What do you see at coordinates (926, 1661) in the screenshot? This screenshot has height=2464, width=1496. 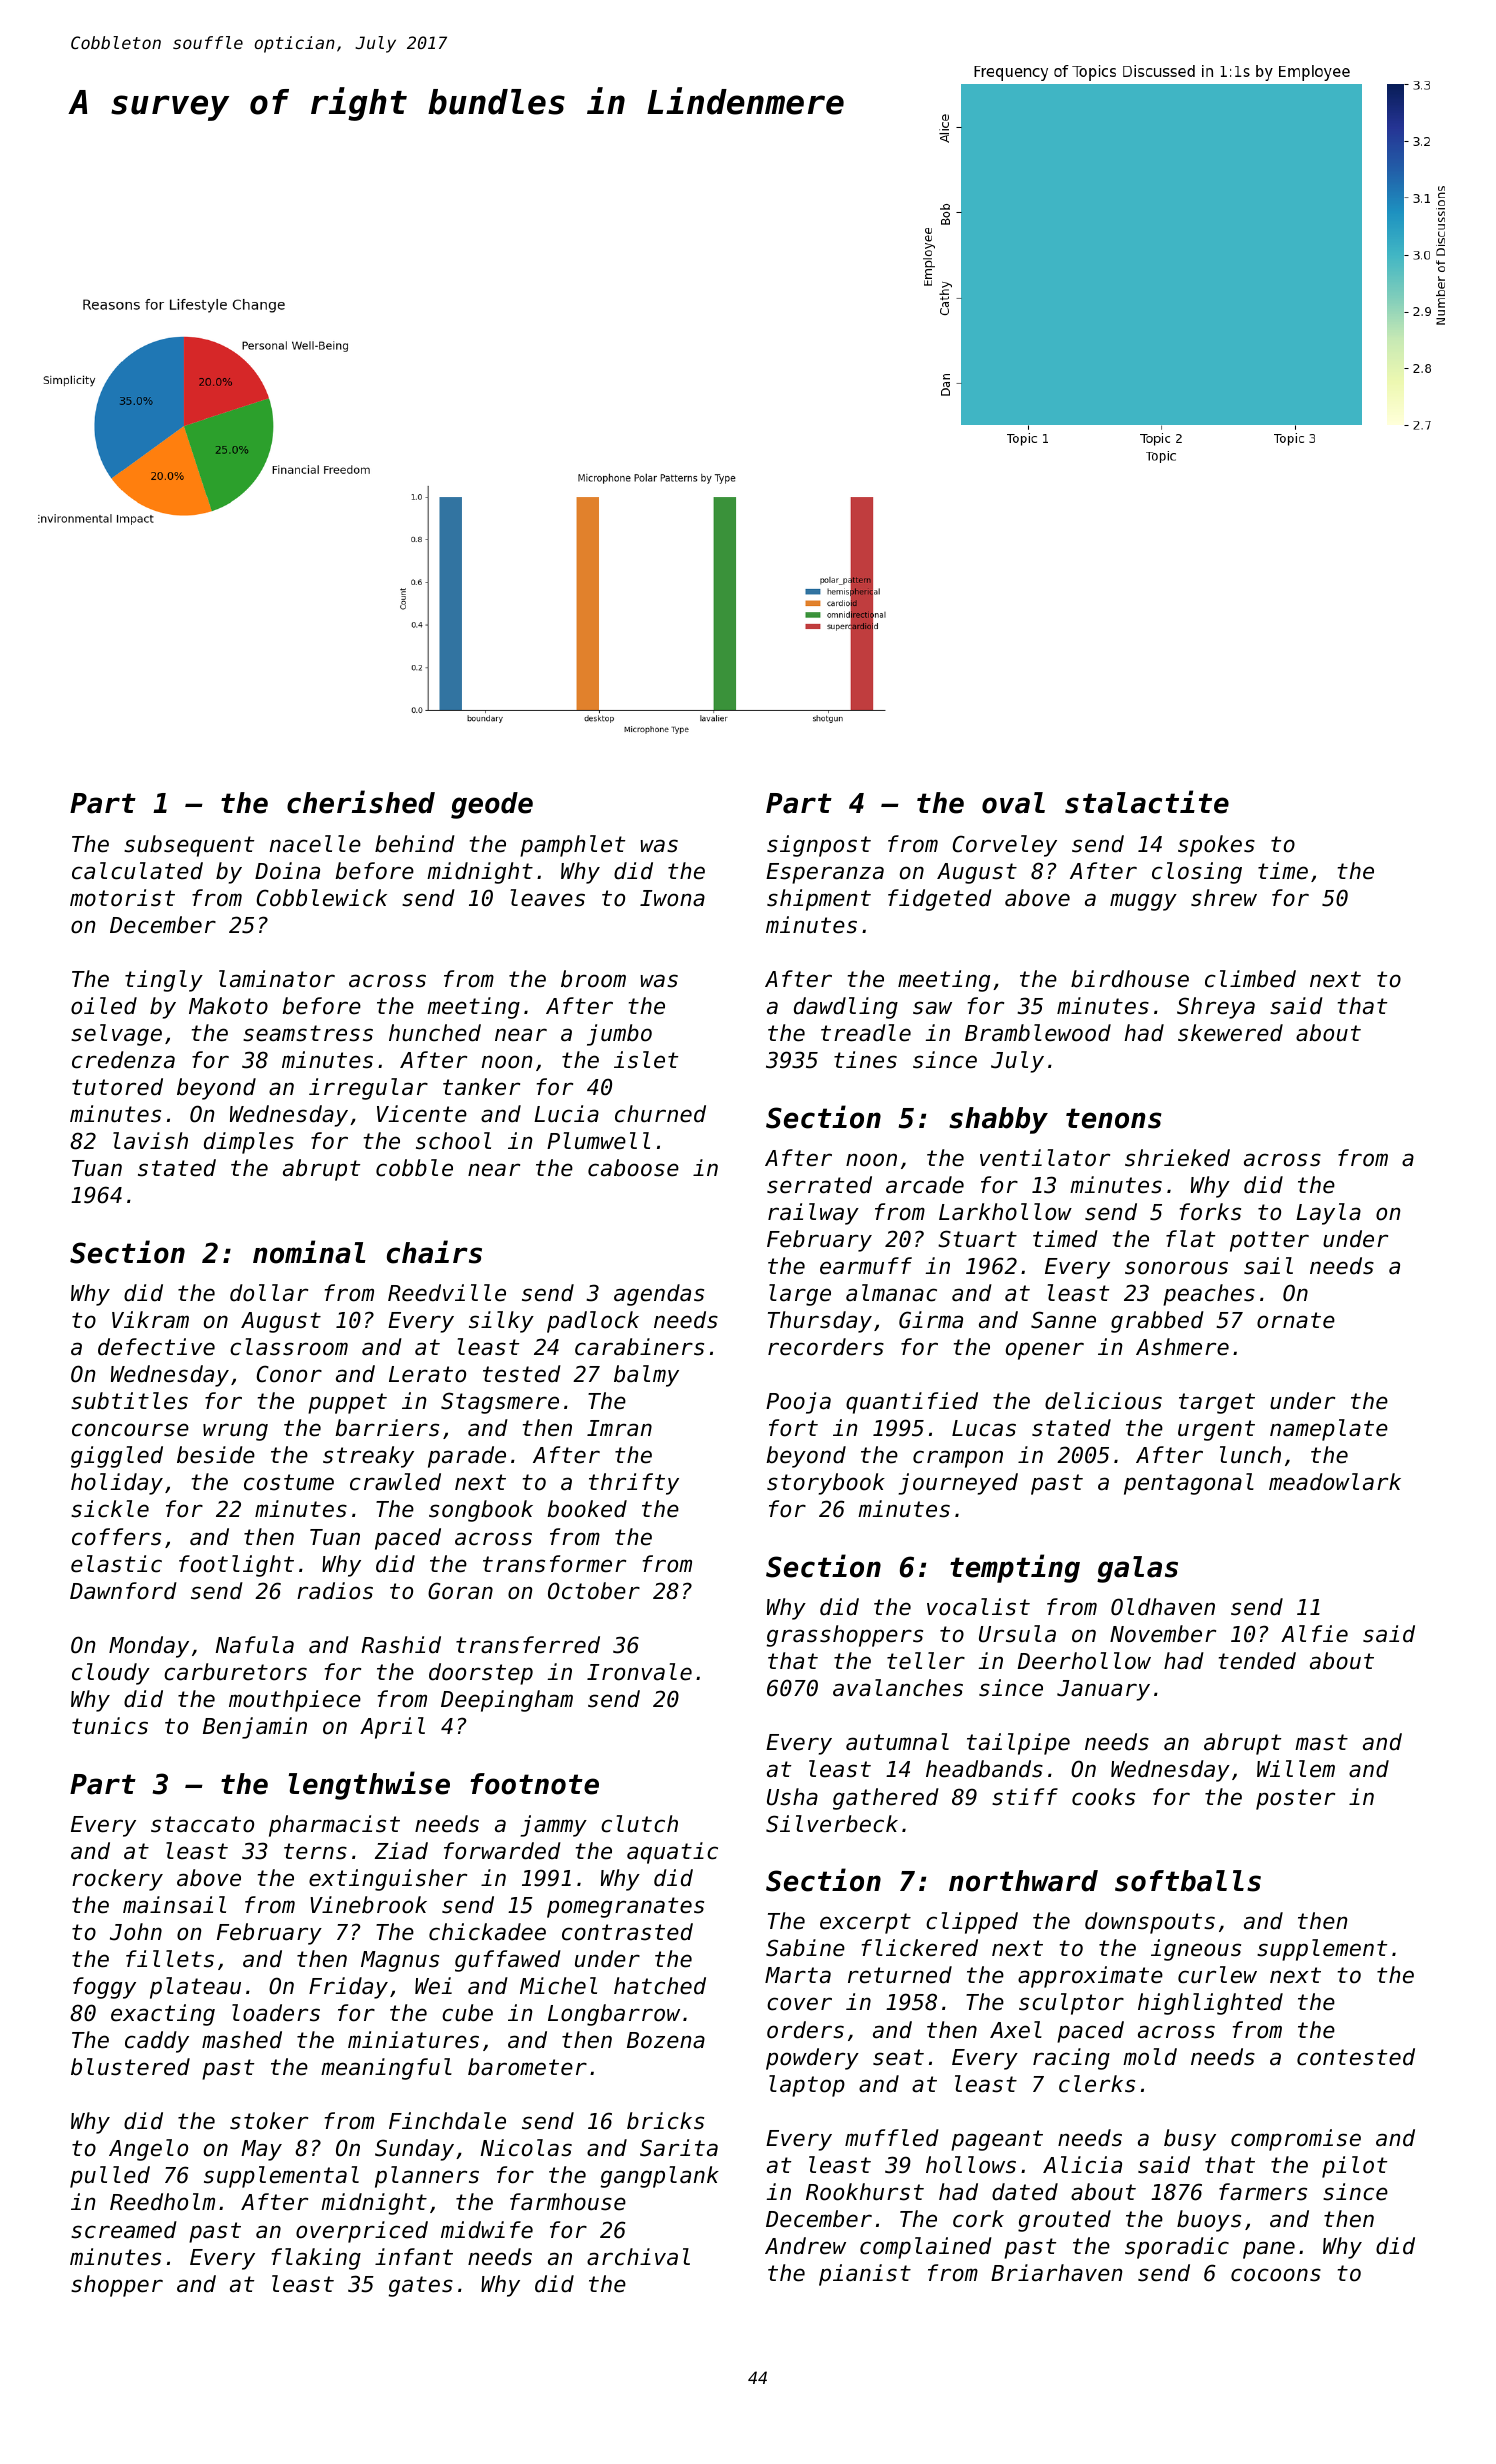 I see `teller` at bounding box center [926, 1661].
